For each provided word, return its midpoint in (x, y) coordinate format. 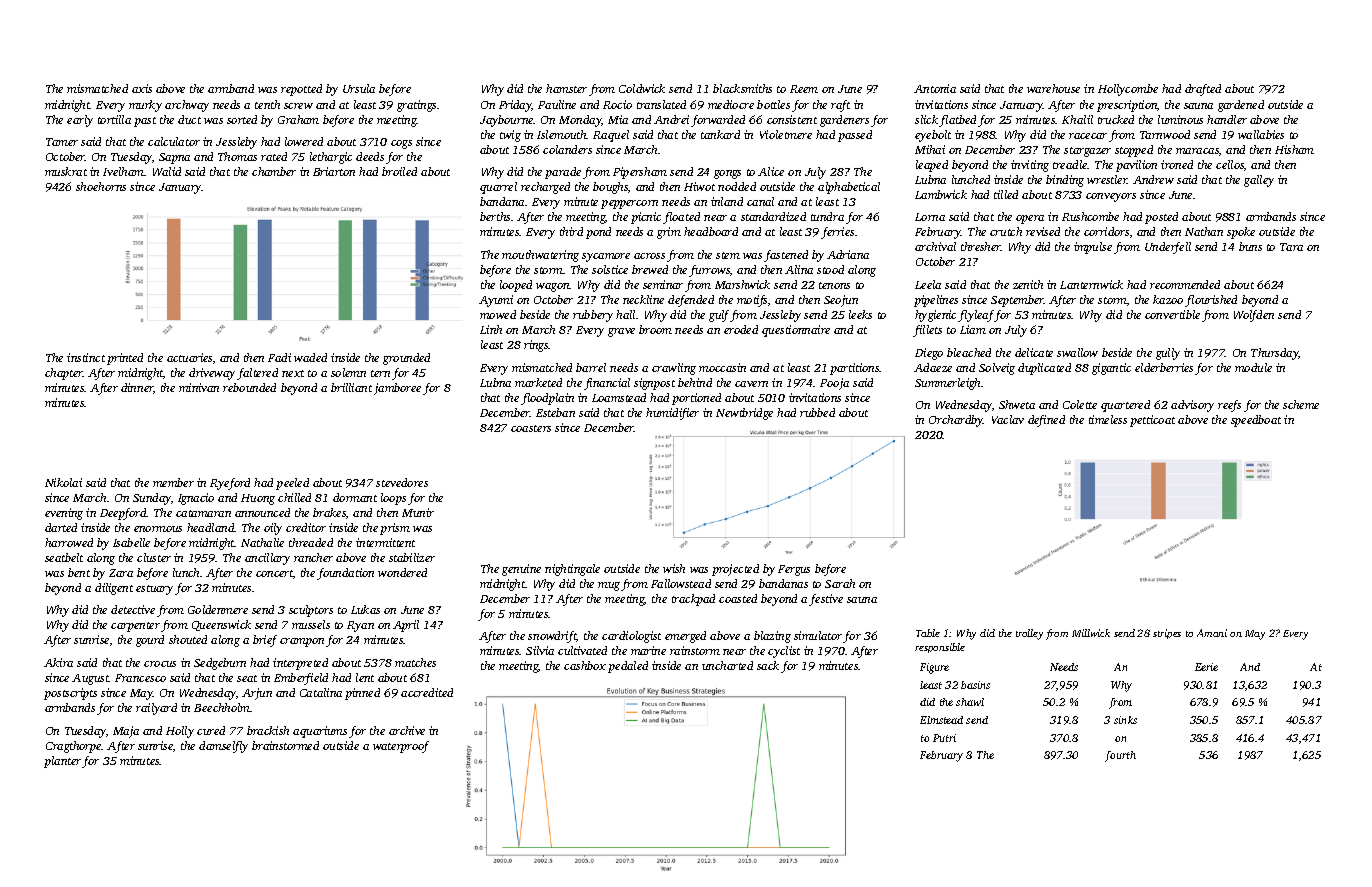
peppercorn (629, 204)
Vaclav (1008, 419)
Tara (1291, 247)
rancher (313, 557)
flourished (1211, 301)
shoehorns (101, 186)
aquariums (320, 732)
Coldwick (642, 88)
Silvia (540, 650)
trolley (1029, 634)
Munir (418, 512)
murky (145, 106)
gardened (1241, 106)
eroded (741, 329)
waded (310, 357)
